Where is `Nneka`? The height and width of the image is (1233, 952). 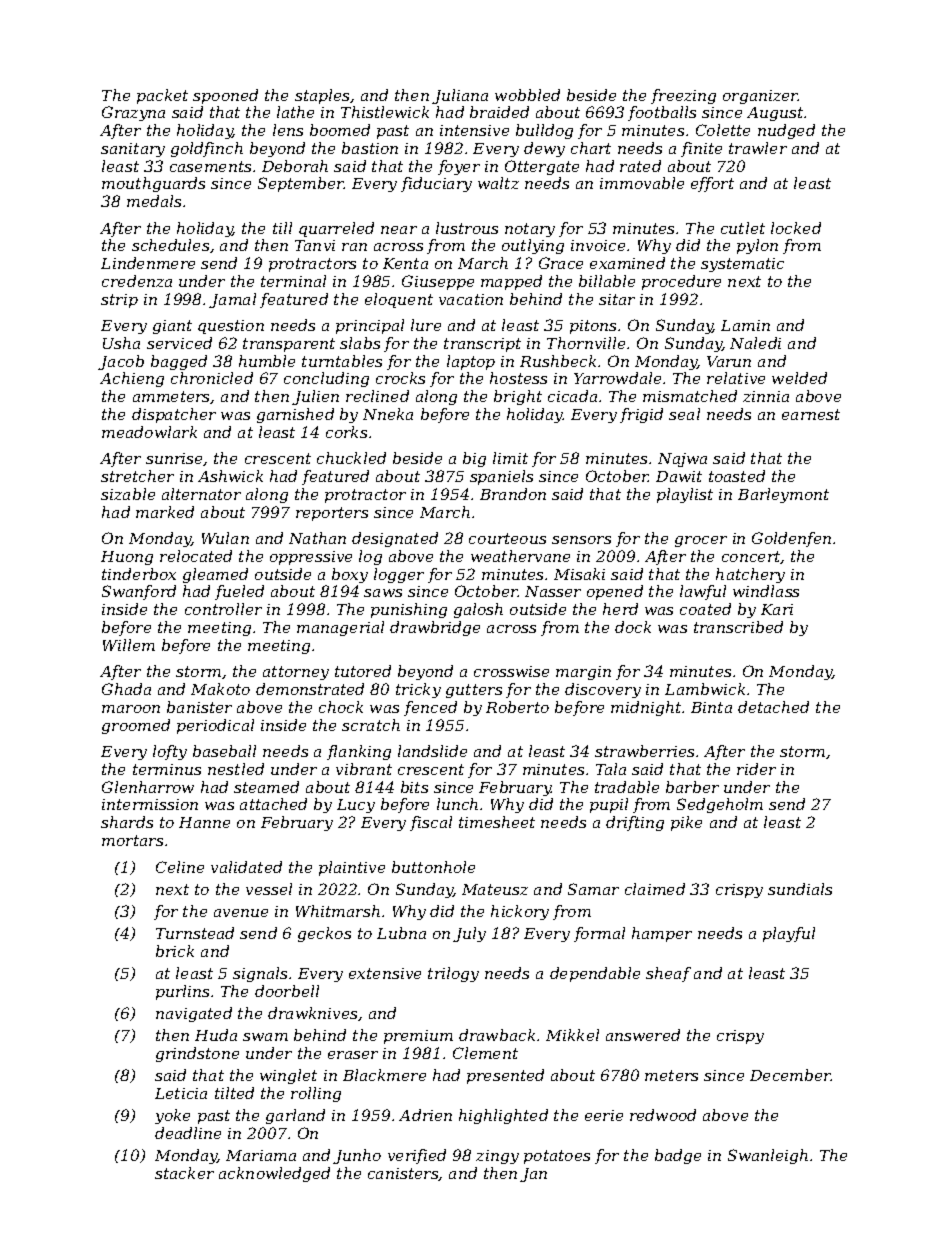 Nneka is located at coordinates (388, 414).
